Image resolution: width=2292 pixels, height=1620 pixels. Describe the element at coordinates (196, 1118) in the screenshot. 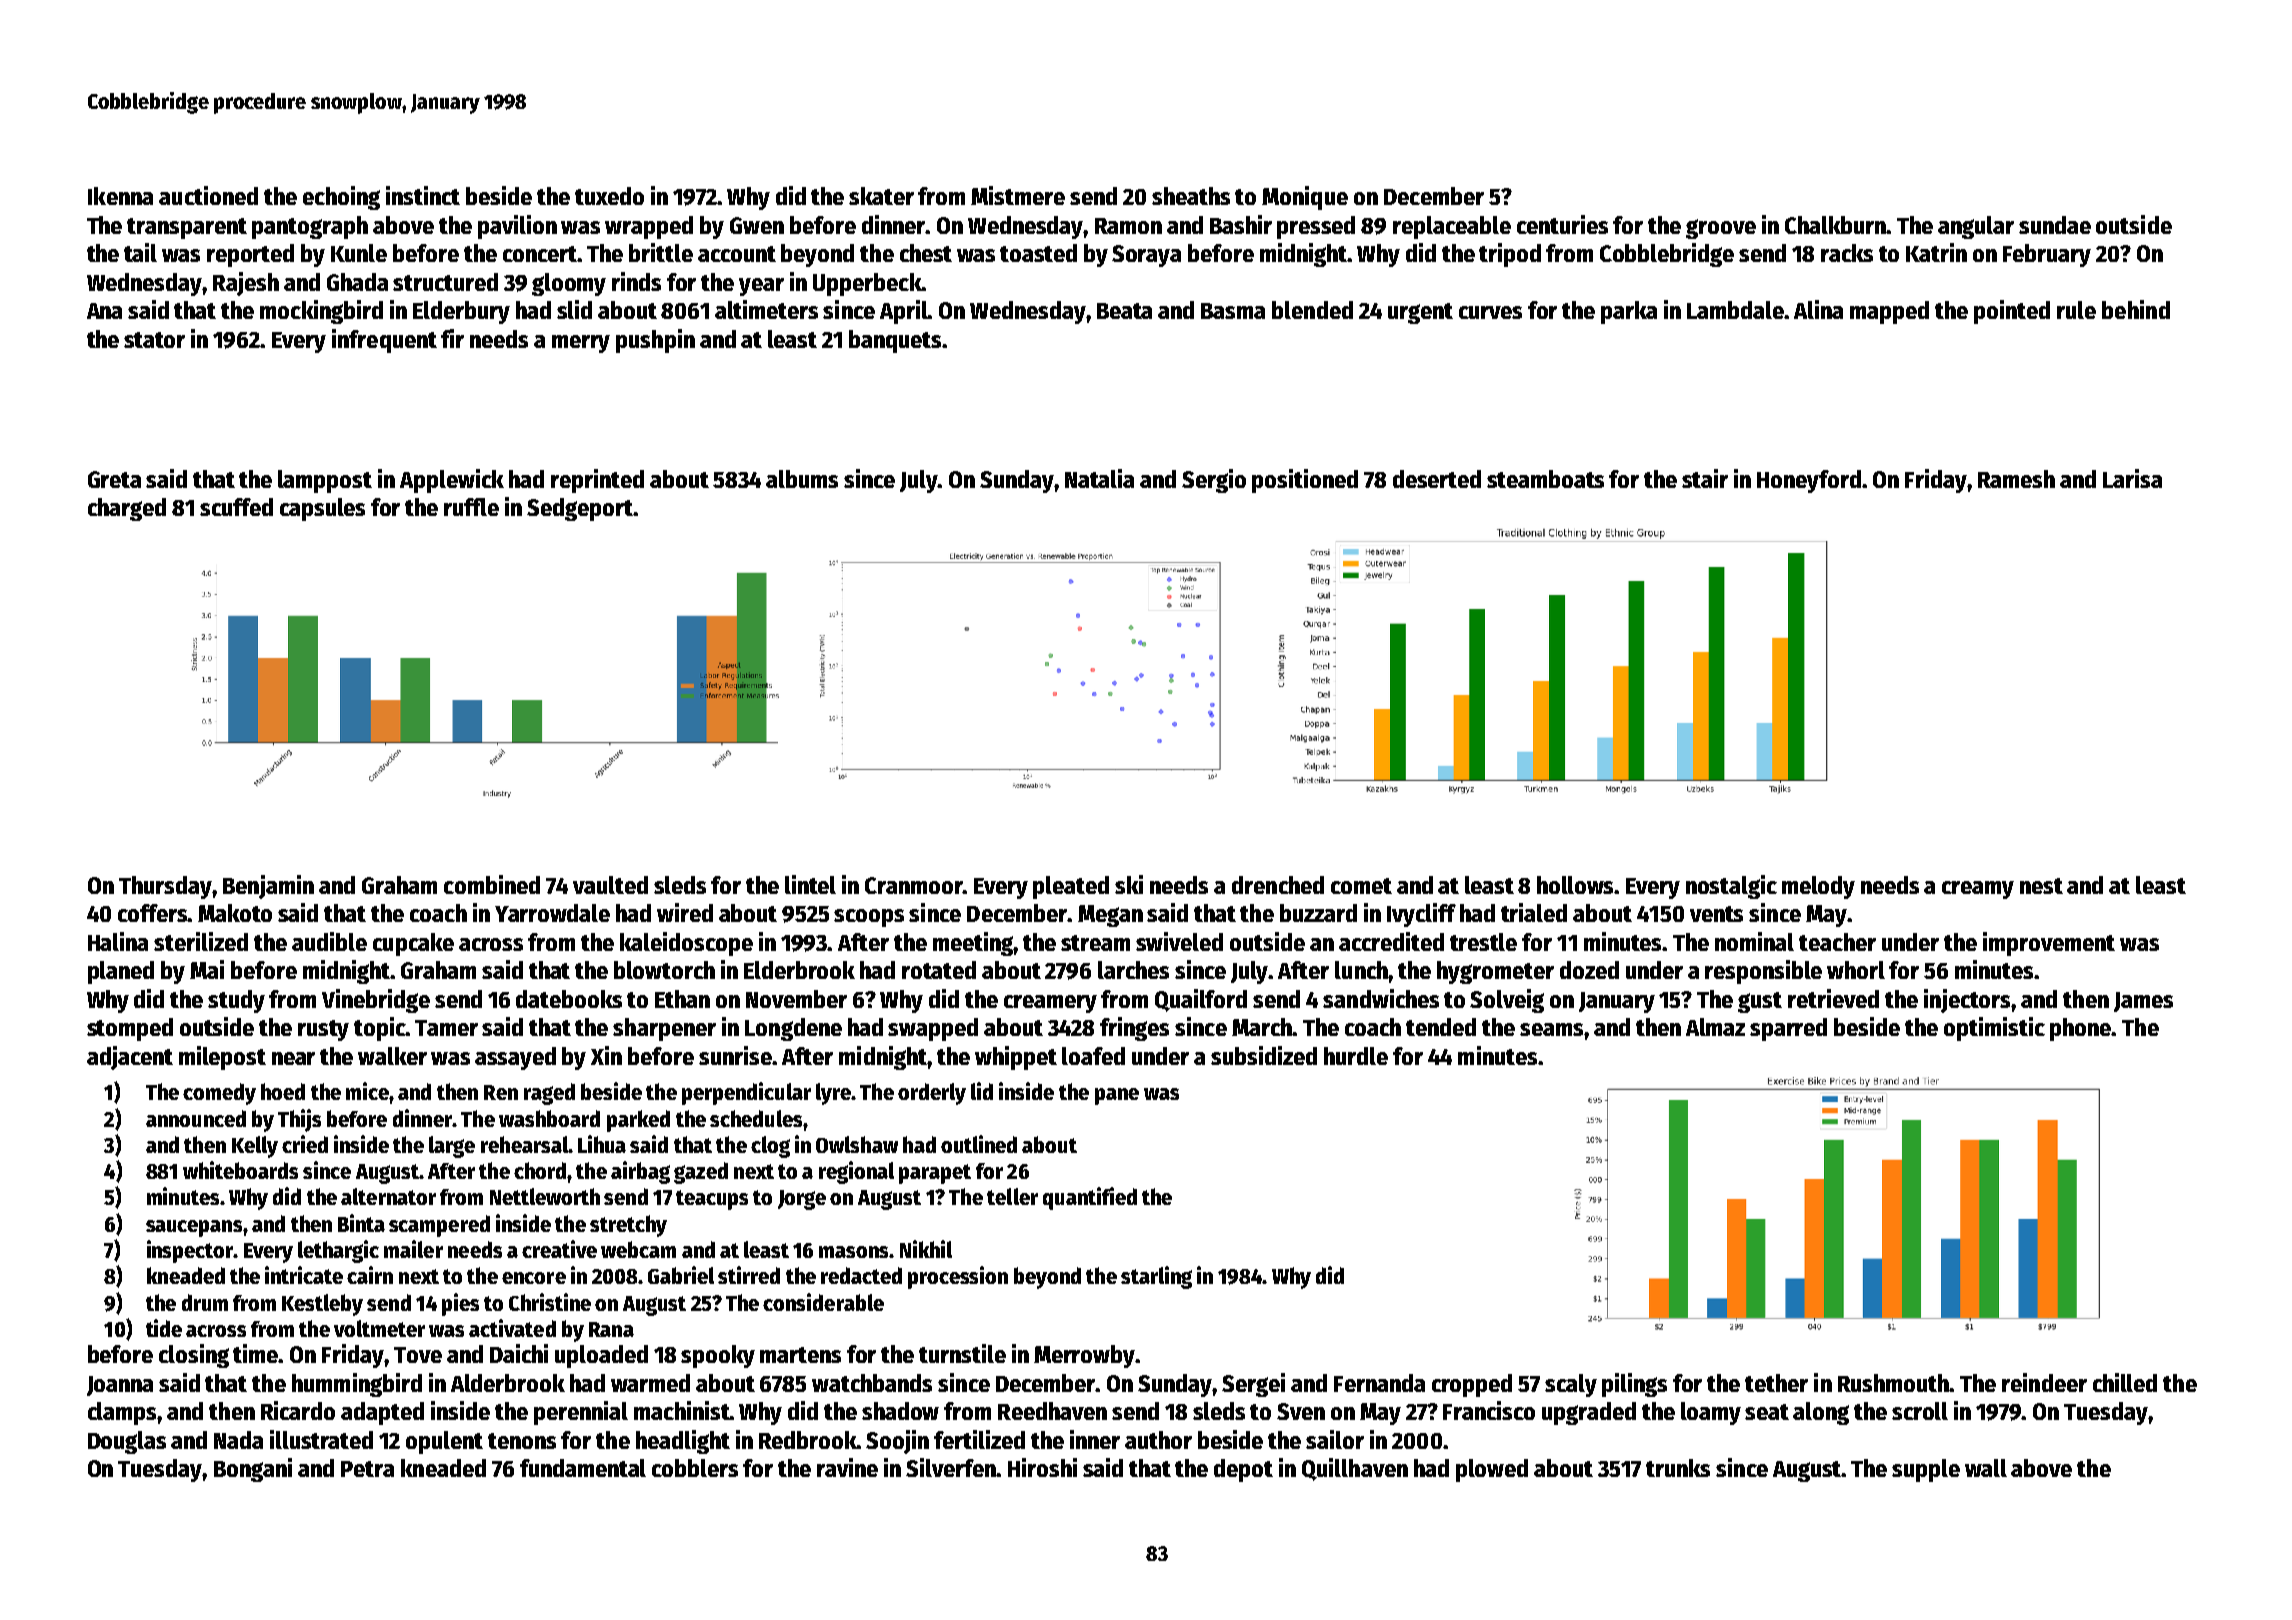

I see `announced` at that location.
